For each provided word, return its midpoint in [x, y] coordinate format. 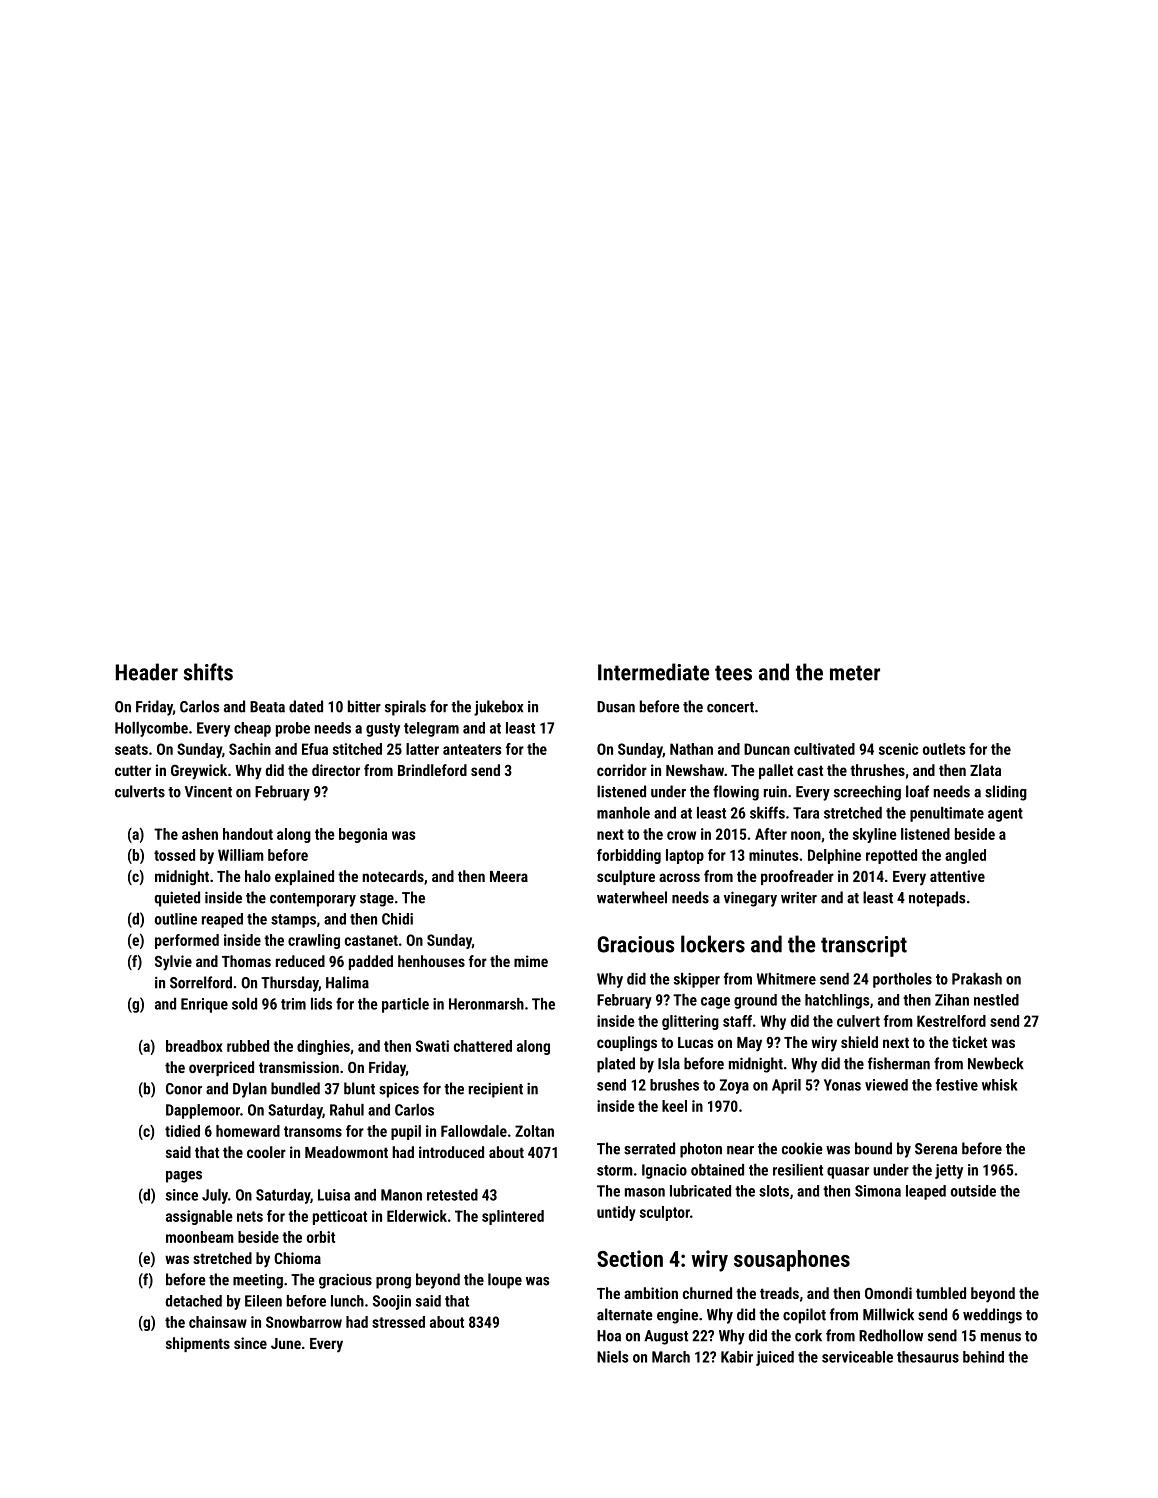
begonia [363, 835]
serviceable [857, 1357]
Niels [612, 1357]
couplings [627, 1043]
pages [184, 1177]
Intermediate [653, 672]
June [286, 1343]
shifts [208, 672]
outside [973, 1191]
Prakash [977, 979]
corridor [622, 770]
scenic [898, 749]
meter [855, 673]
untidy [616, 1213]
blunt [359, 1088]
